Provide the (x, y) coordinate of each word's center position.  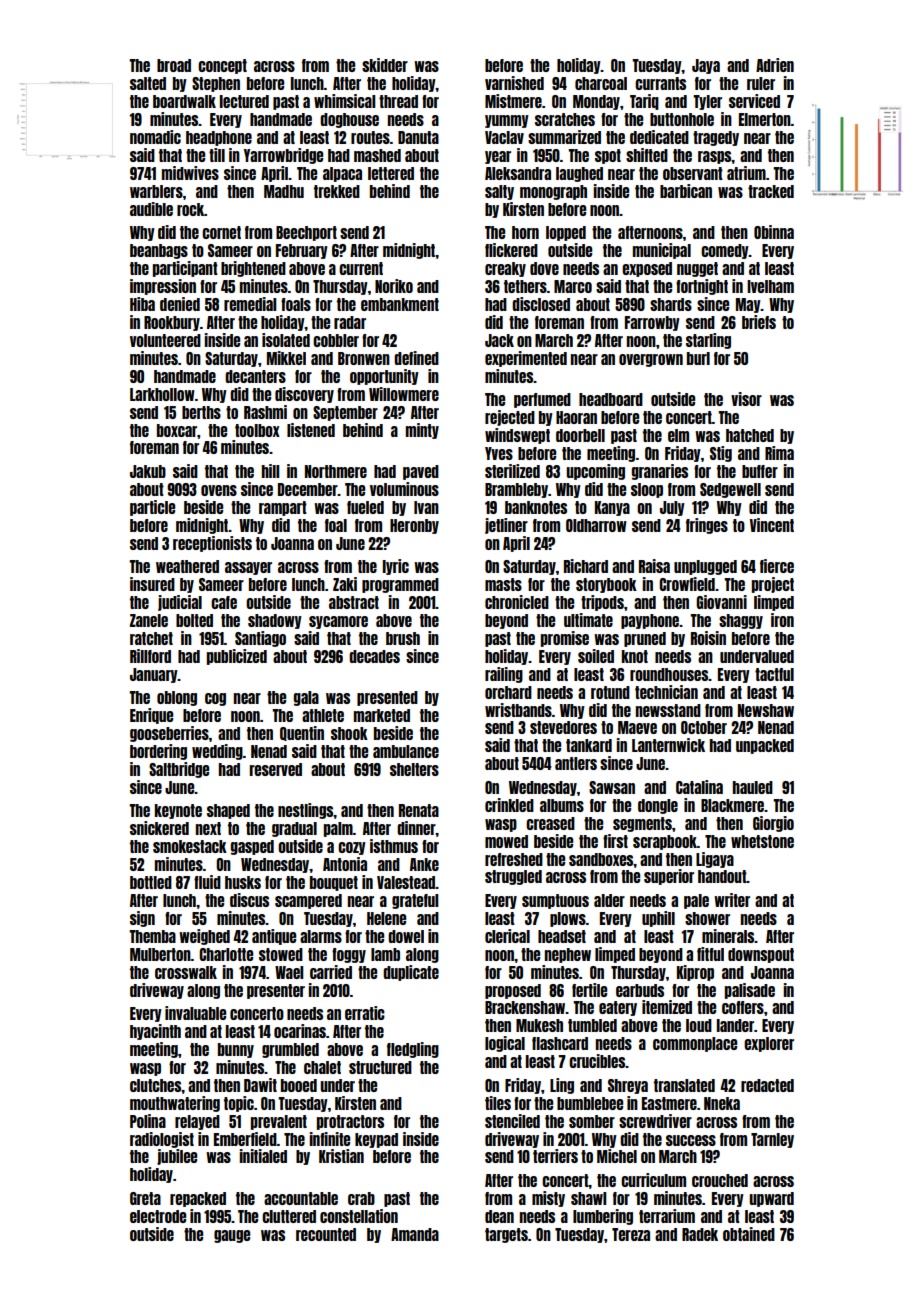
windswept (517, 436)
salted (148, 83)
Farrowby (652, 323)
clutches (156, 1085)
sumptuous (555, 901)
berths (201, 412)
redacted (767, 1085)
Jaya (706, 66)
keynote (178, 811)
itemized (667, 1007)
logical (505, 1044)
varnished (514, 83)
